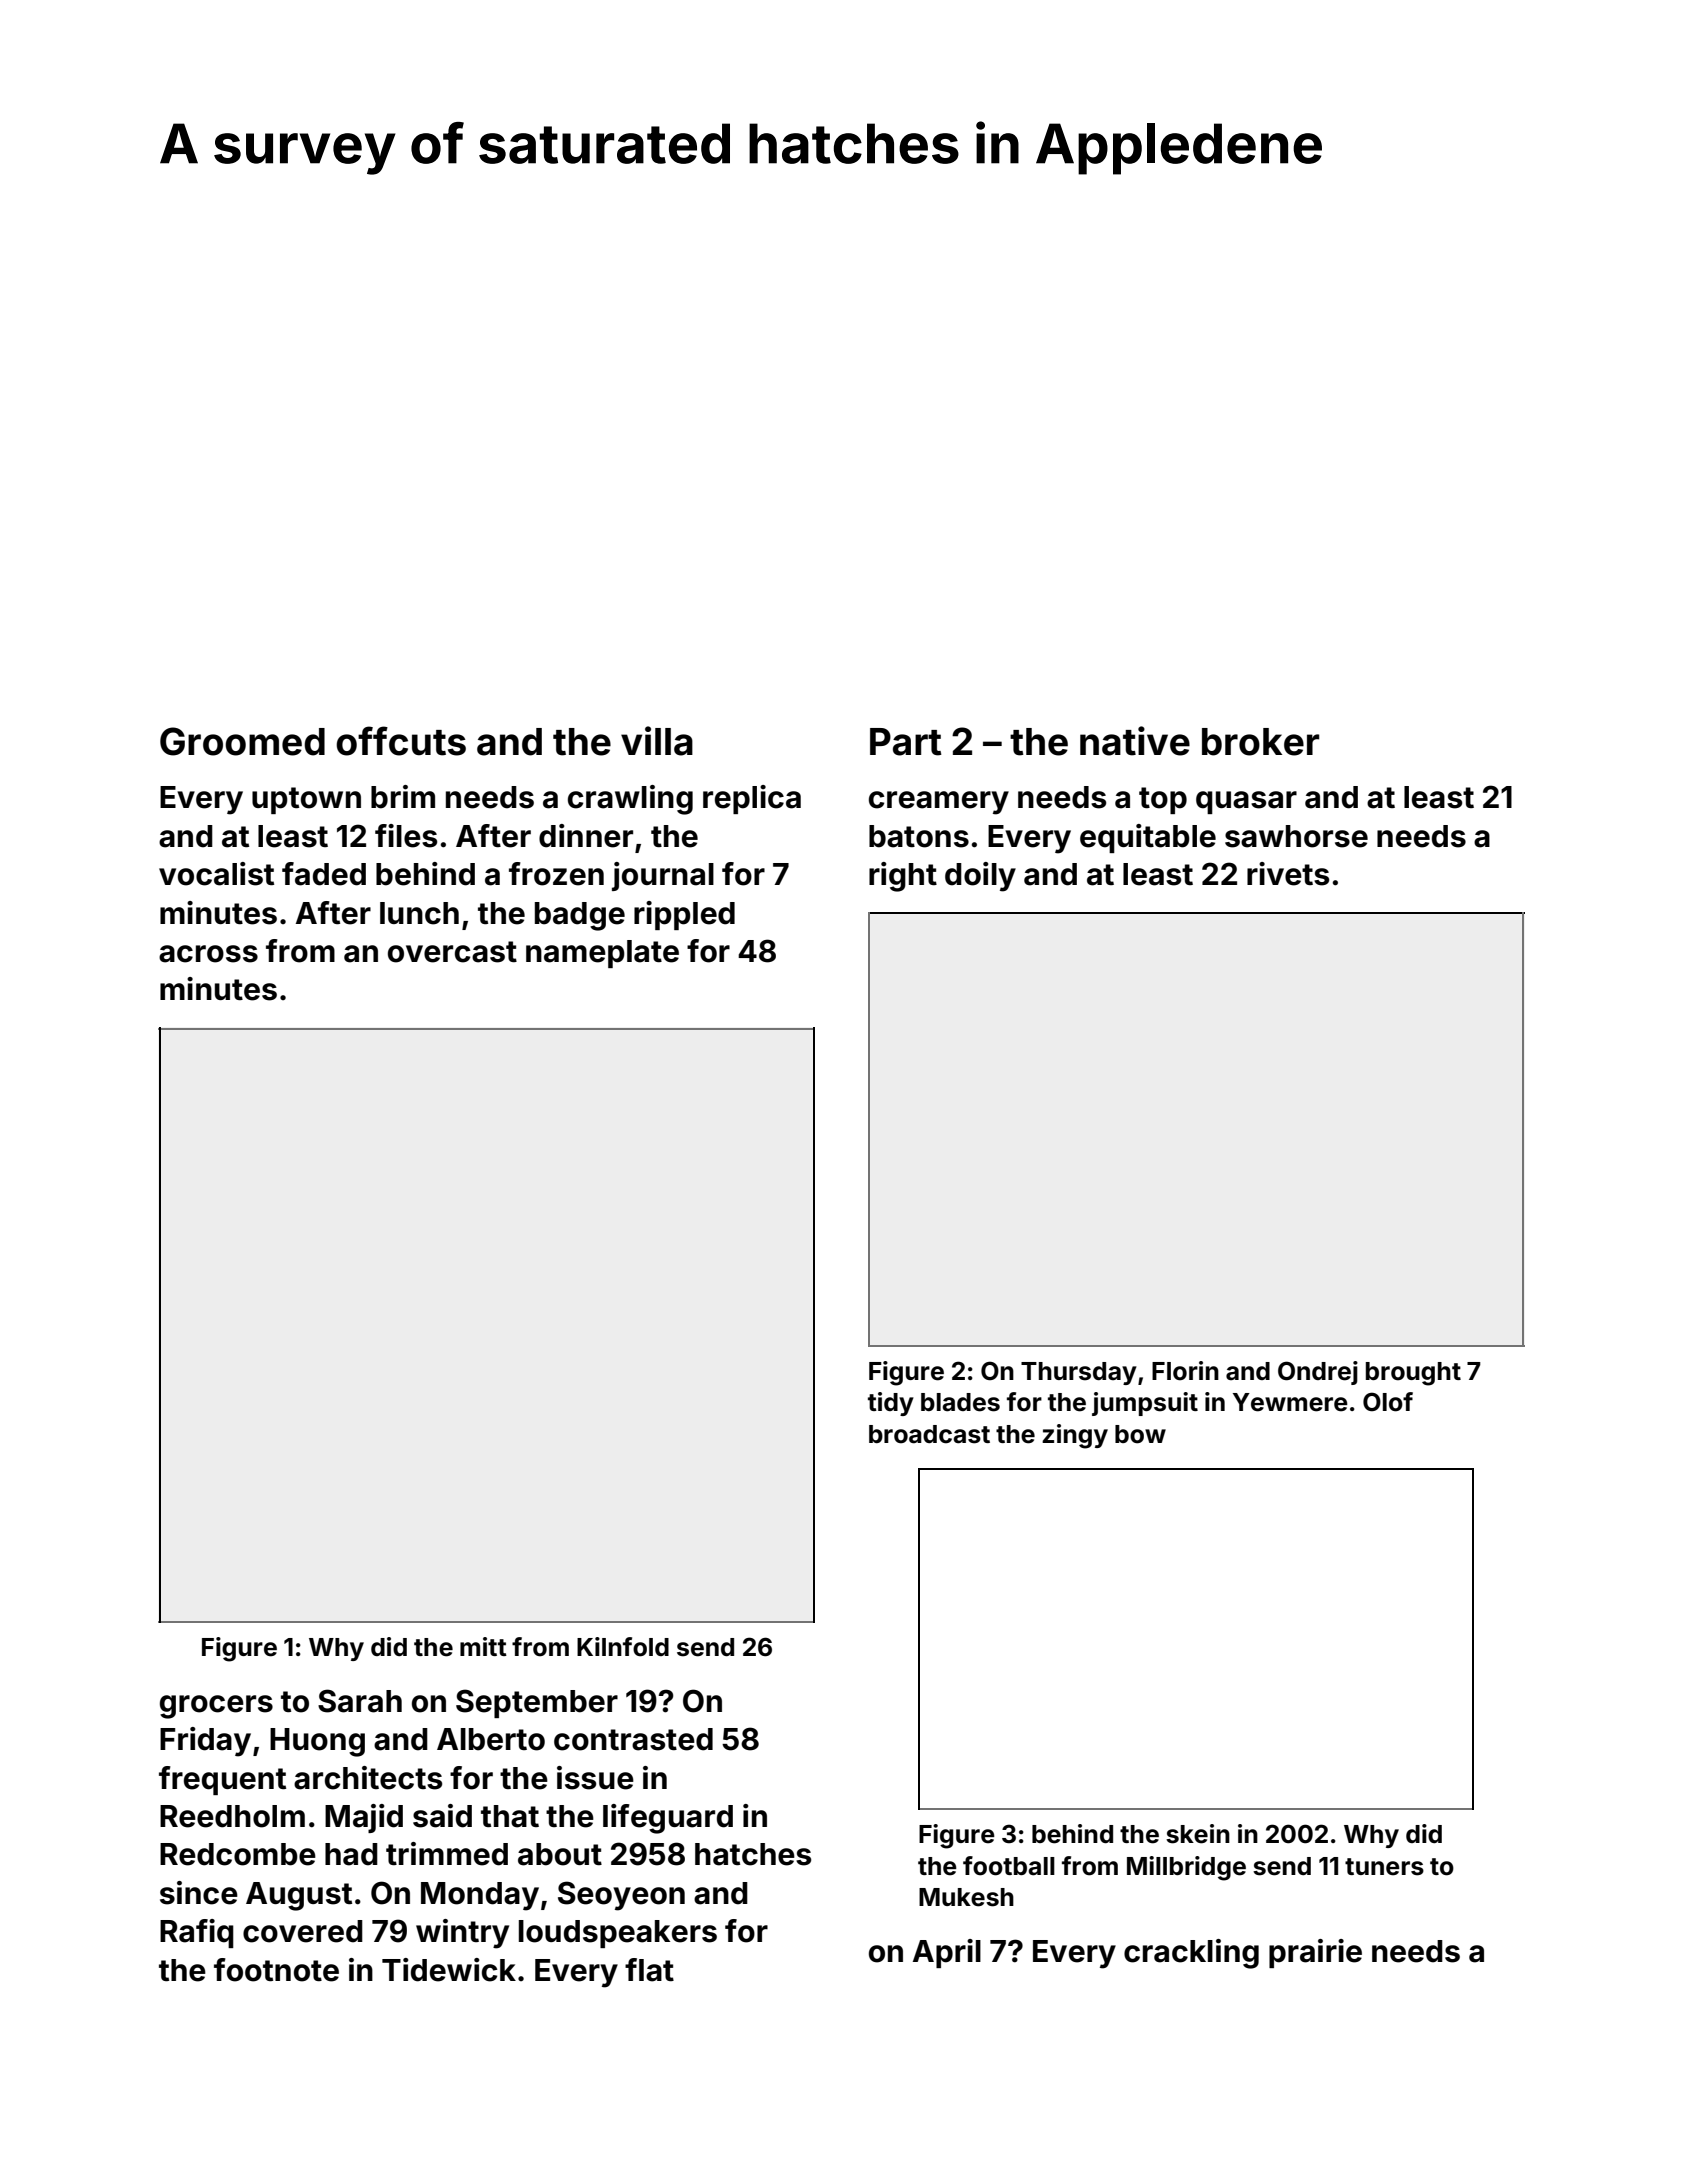 This image has height=2178, width=1683. Describe the element at coordinates (216, 1707) in the image. I see `grocers` at that location.
